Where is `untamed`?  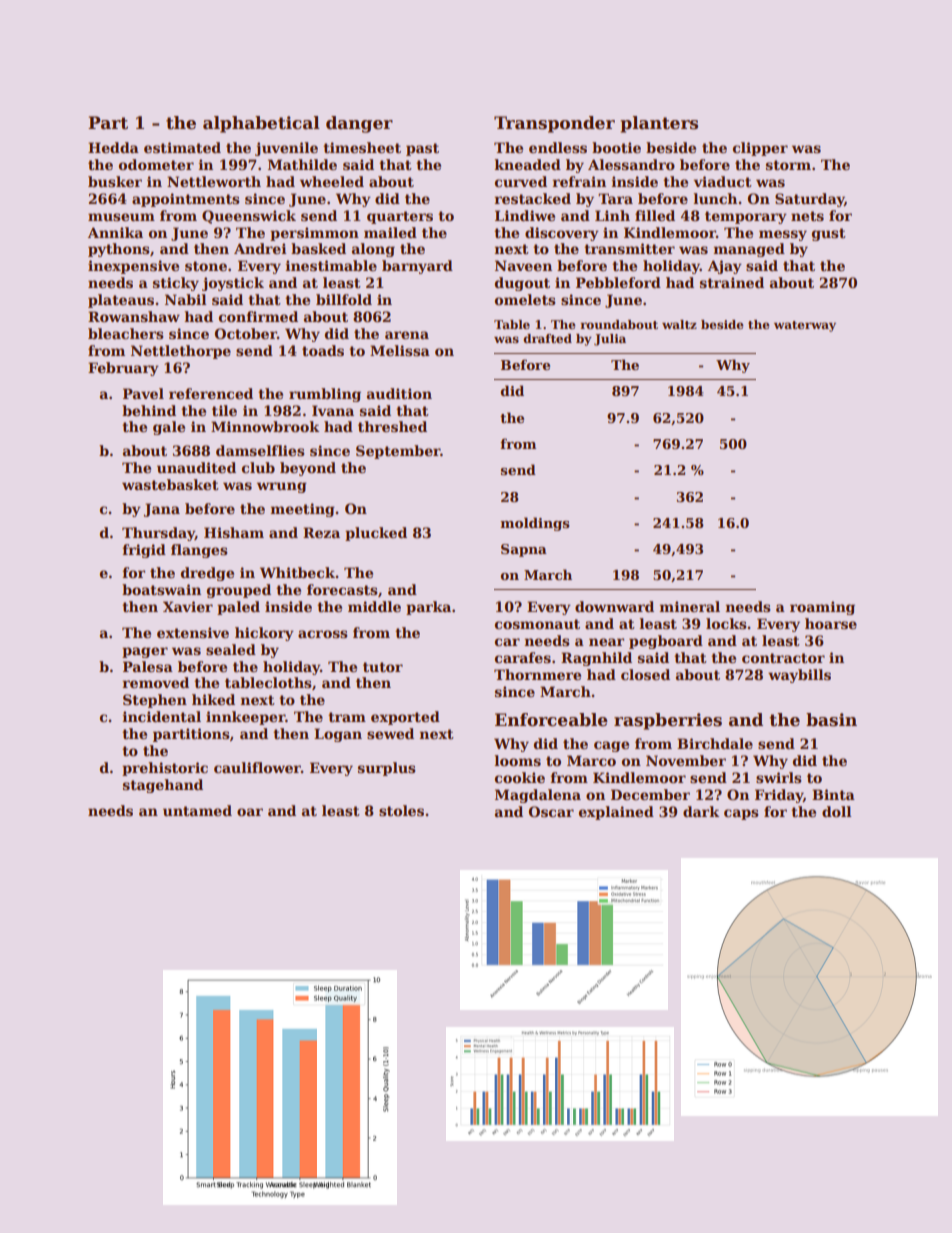 untamed is located at coordinates (197, 810).
